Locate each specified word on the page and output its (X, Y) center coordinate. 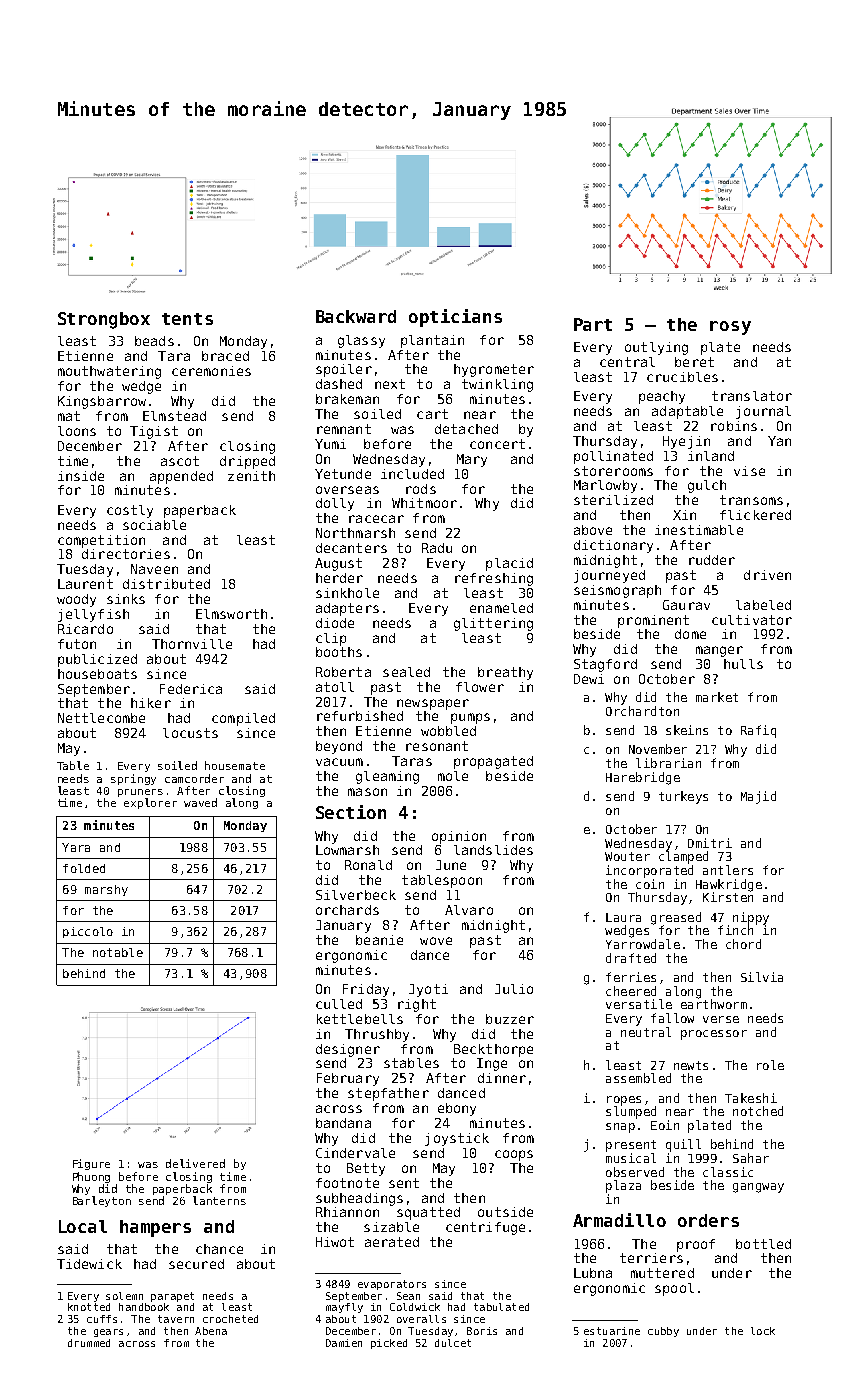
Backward (356, 316)
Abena (211, 1331)
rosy (730, 328)
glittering (493, 624)
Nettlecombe (101, 718)
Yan (779, 441)
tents (187, 319)
